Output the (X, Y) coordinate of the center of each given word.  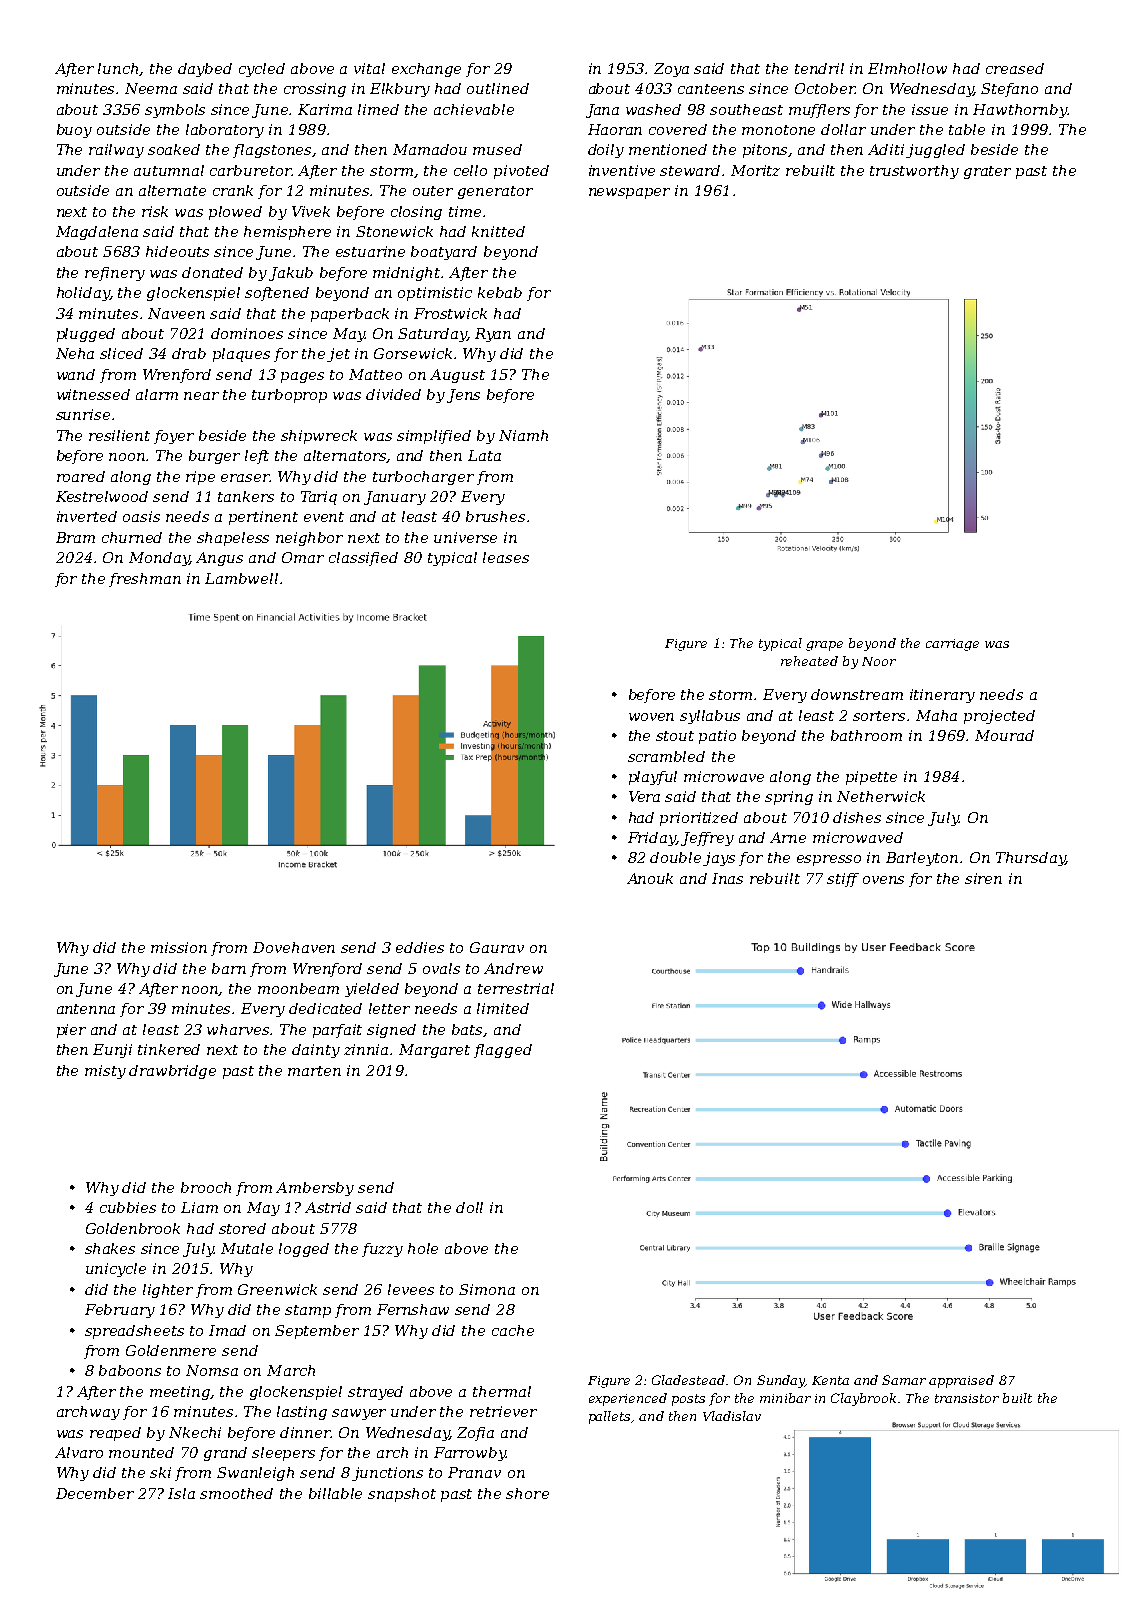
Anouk (650, 878)
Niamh (523, 435)
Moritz (755, 170)
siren (983, 878)
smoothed (236, 1493)
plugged (86, 335)
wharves (239, 1029)
